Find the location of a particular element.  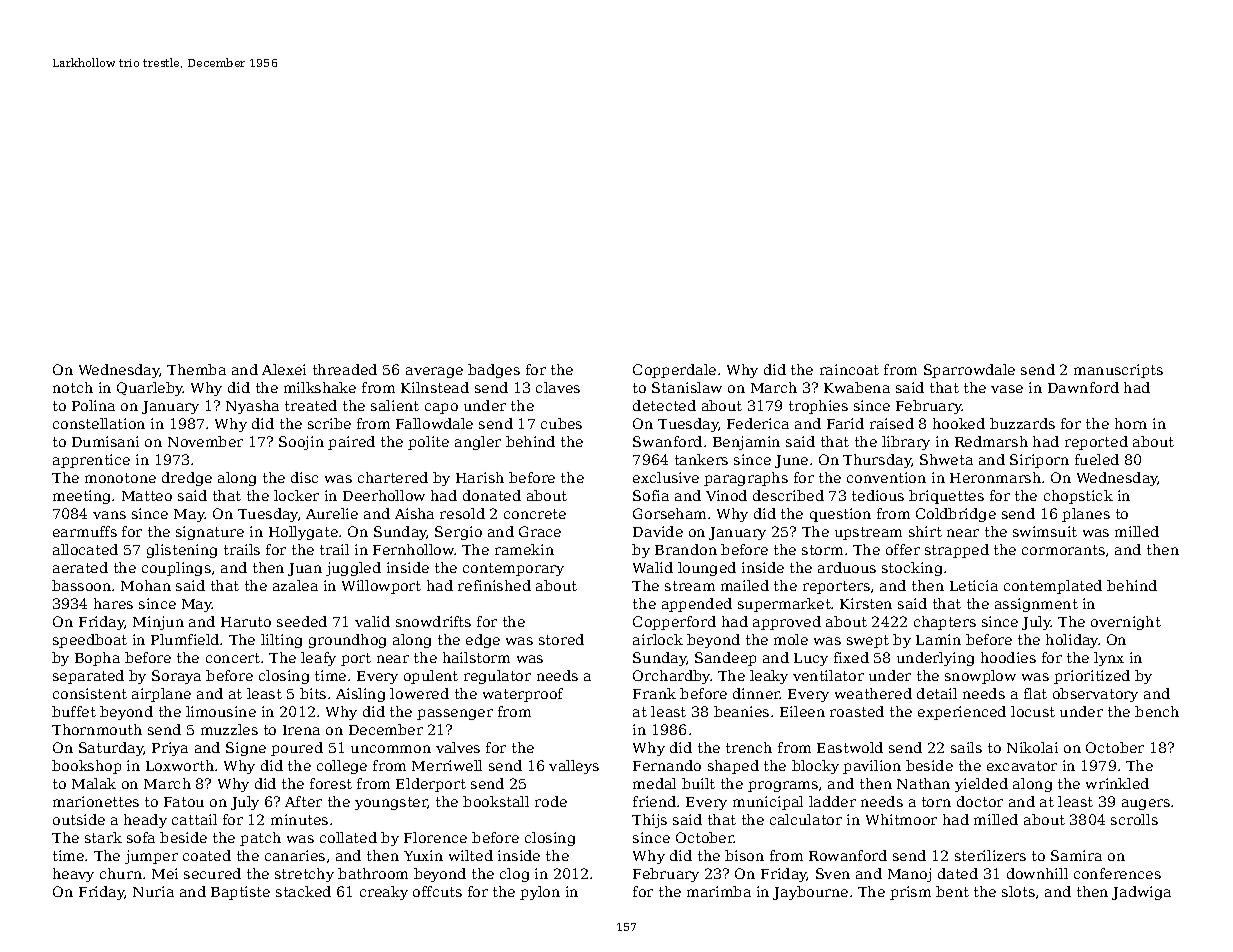

manuscripts is located at coordinates (1118, 371).
